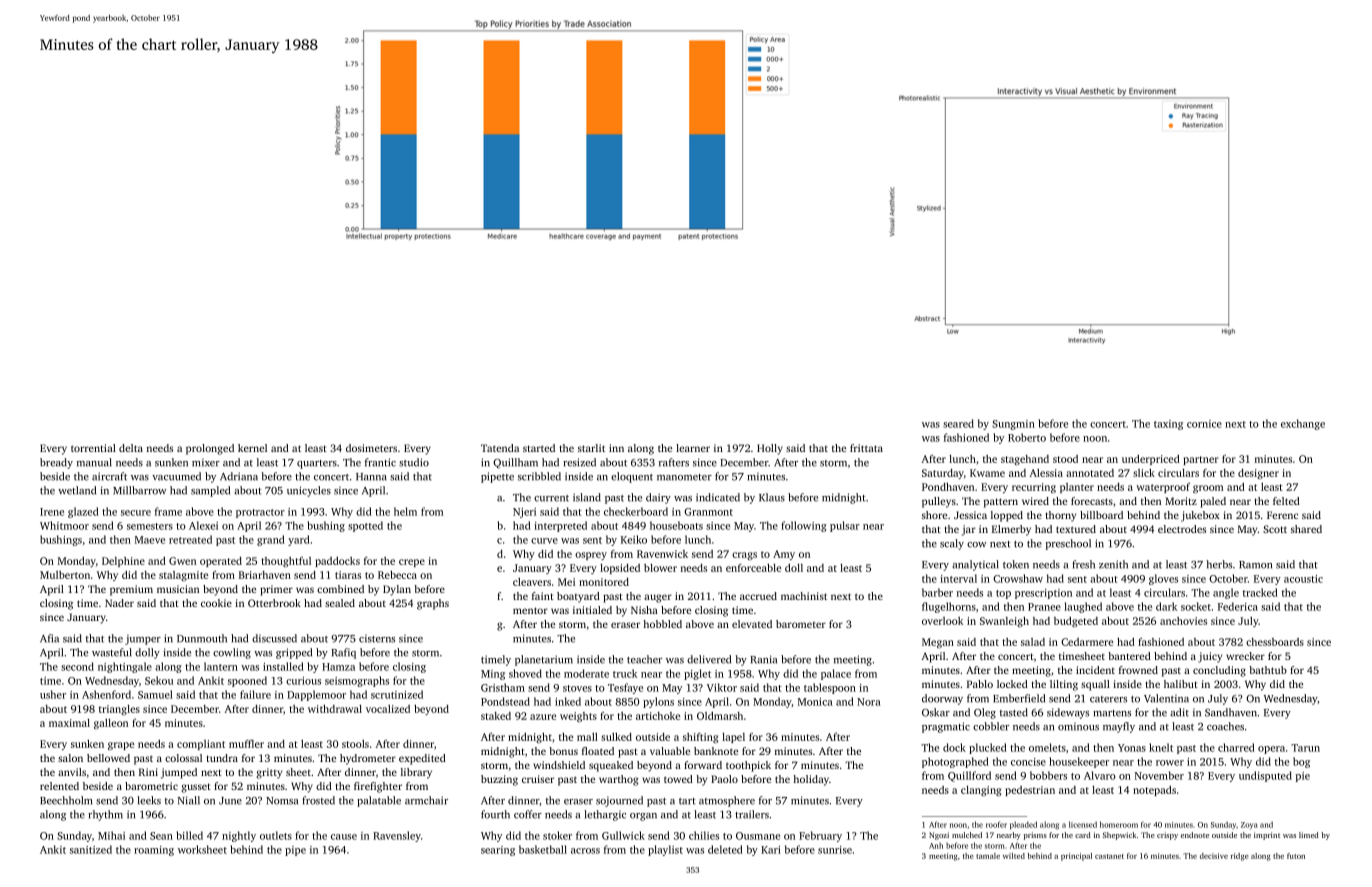 This screenshot has width=1372, height=887. I want to click on faint, so click(543, 596).
